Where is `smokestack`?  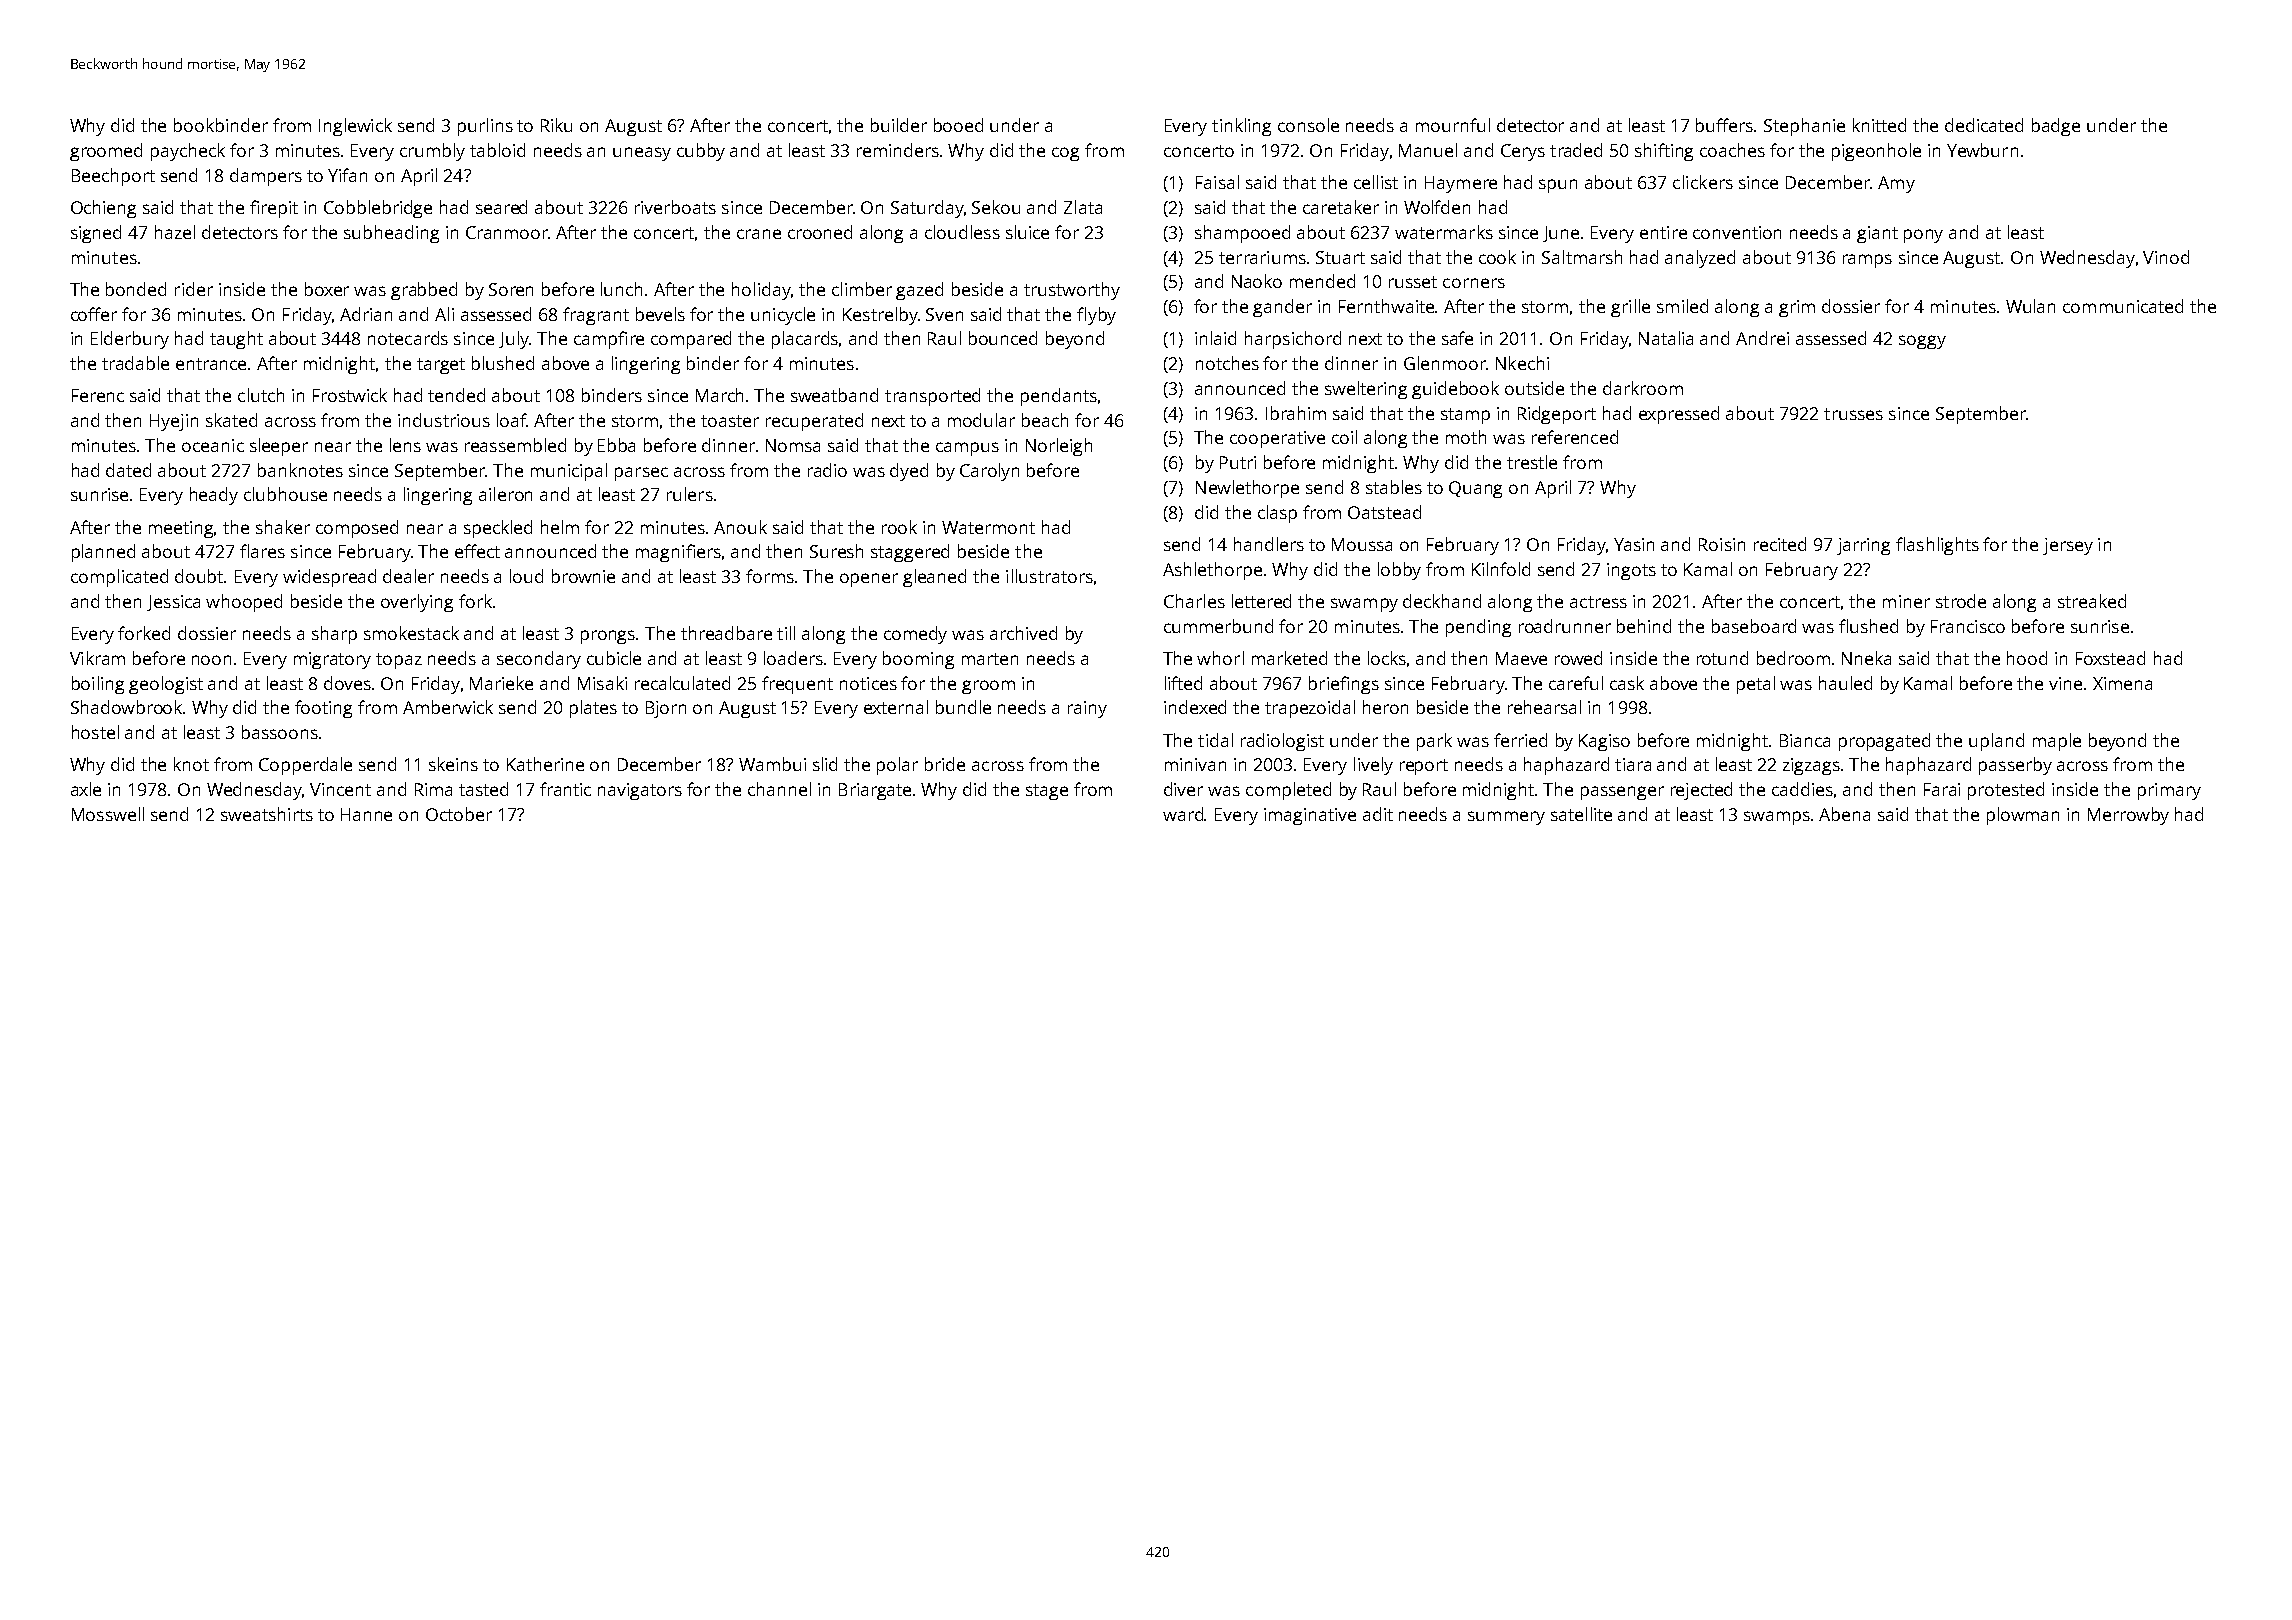 smokestack is located at coordinates (411, 633).
